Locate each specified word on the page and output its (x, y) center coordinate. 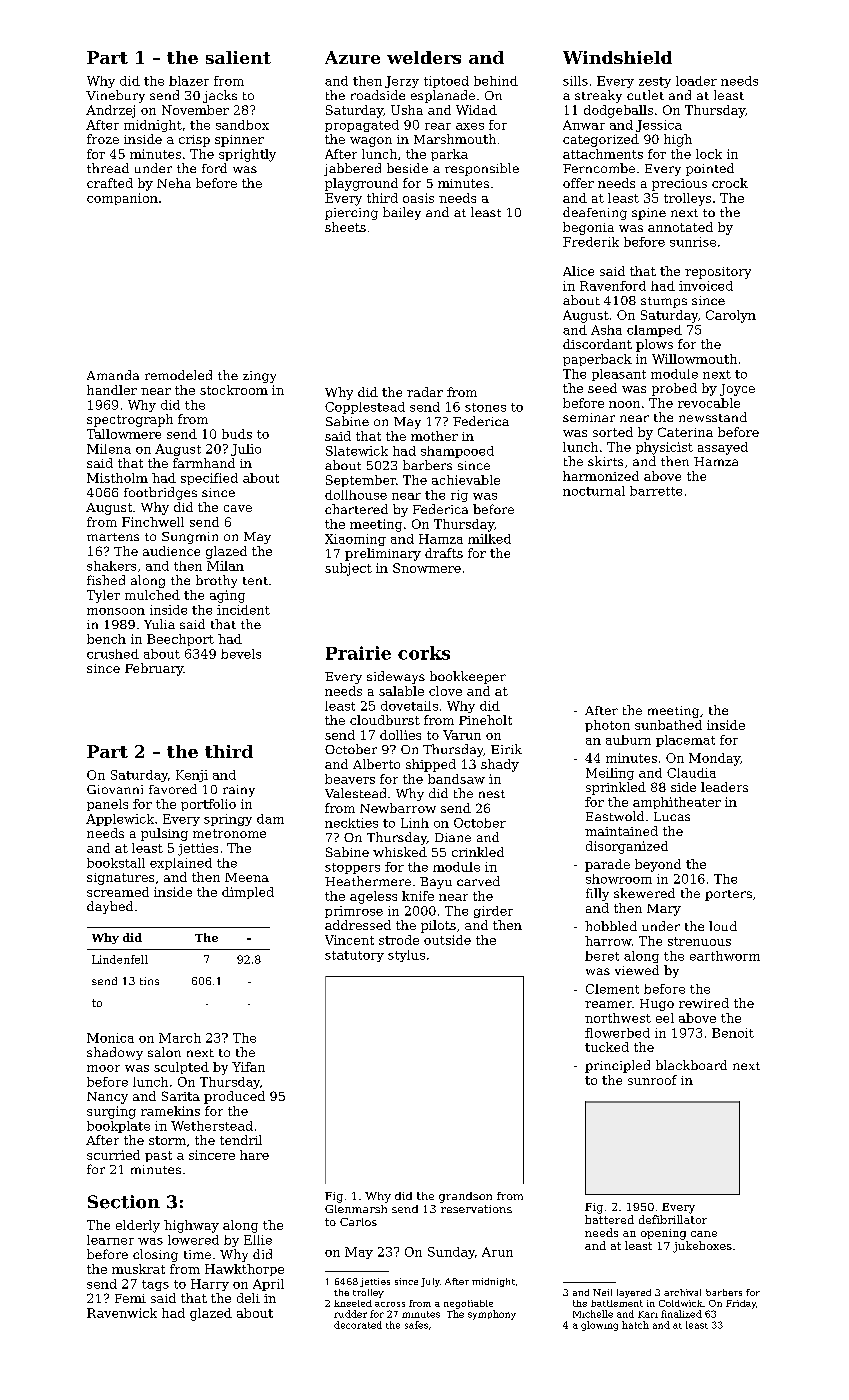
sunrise (693, 242)
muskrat (138, 1269)
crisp (194, 141)
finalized (681, 1314)
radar (425, 392)
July (430, 1282)
